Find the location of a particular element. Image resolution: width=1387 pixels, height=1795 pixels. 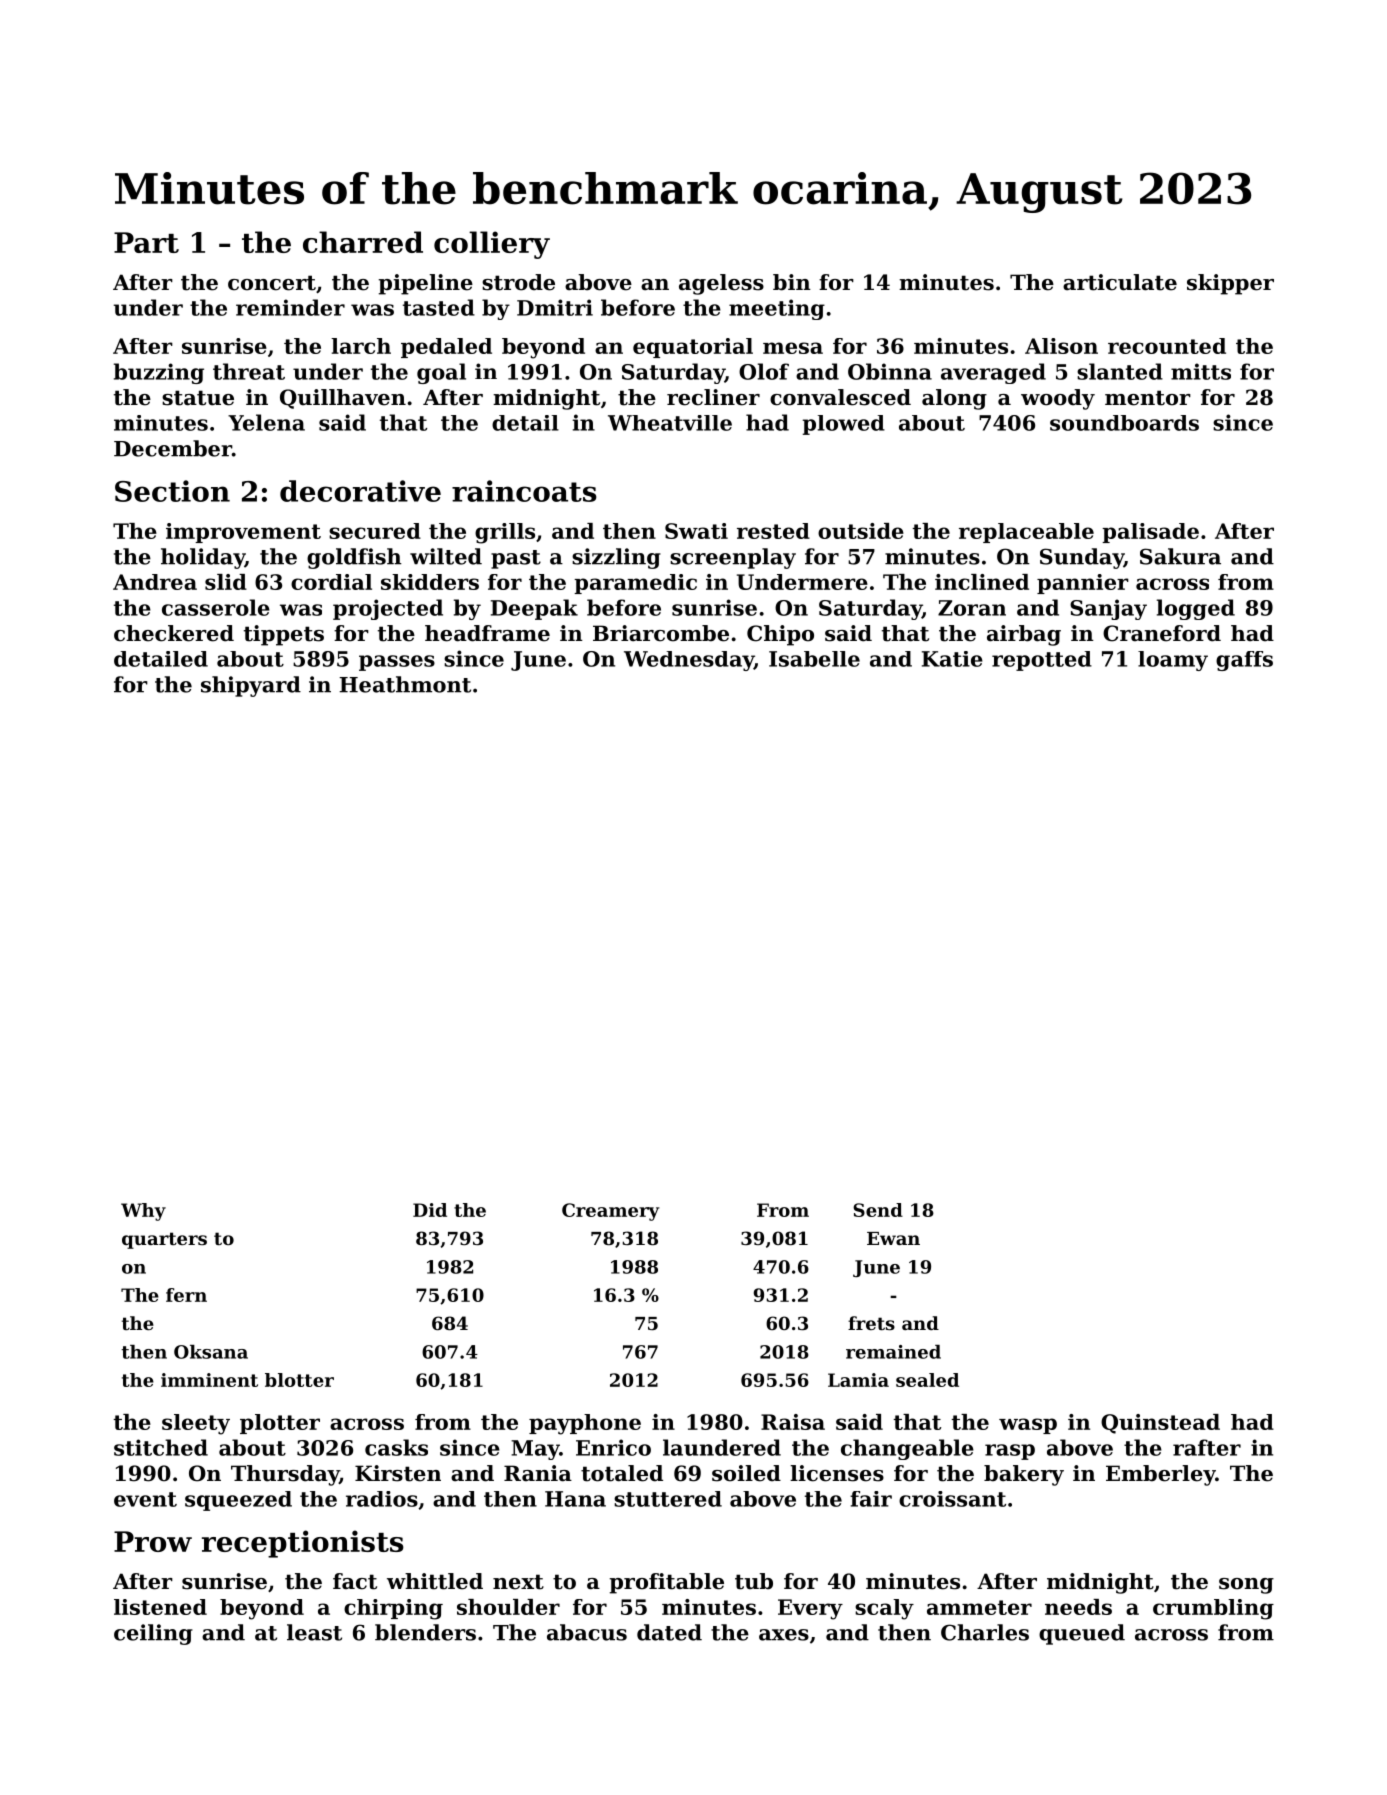

fern is located at coordinates (186, 1295).
